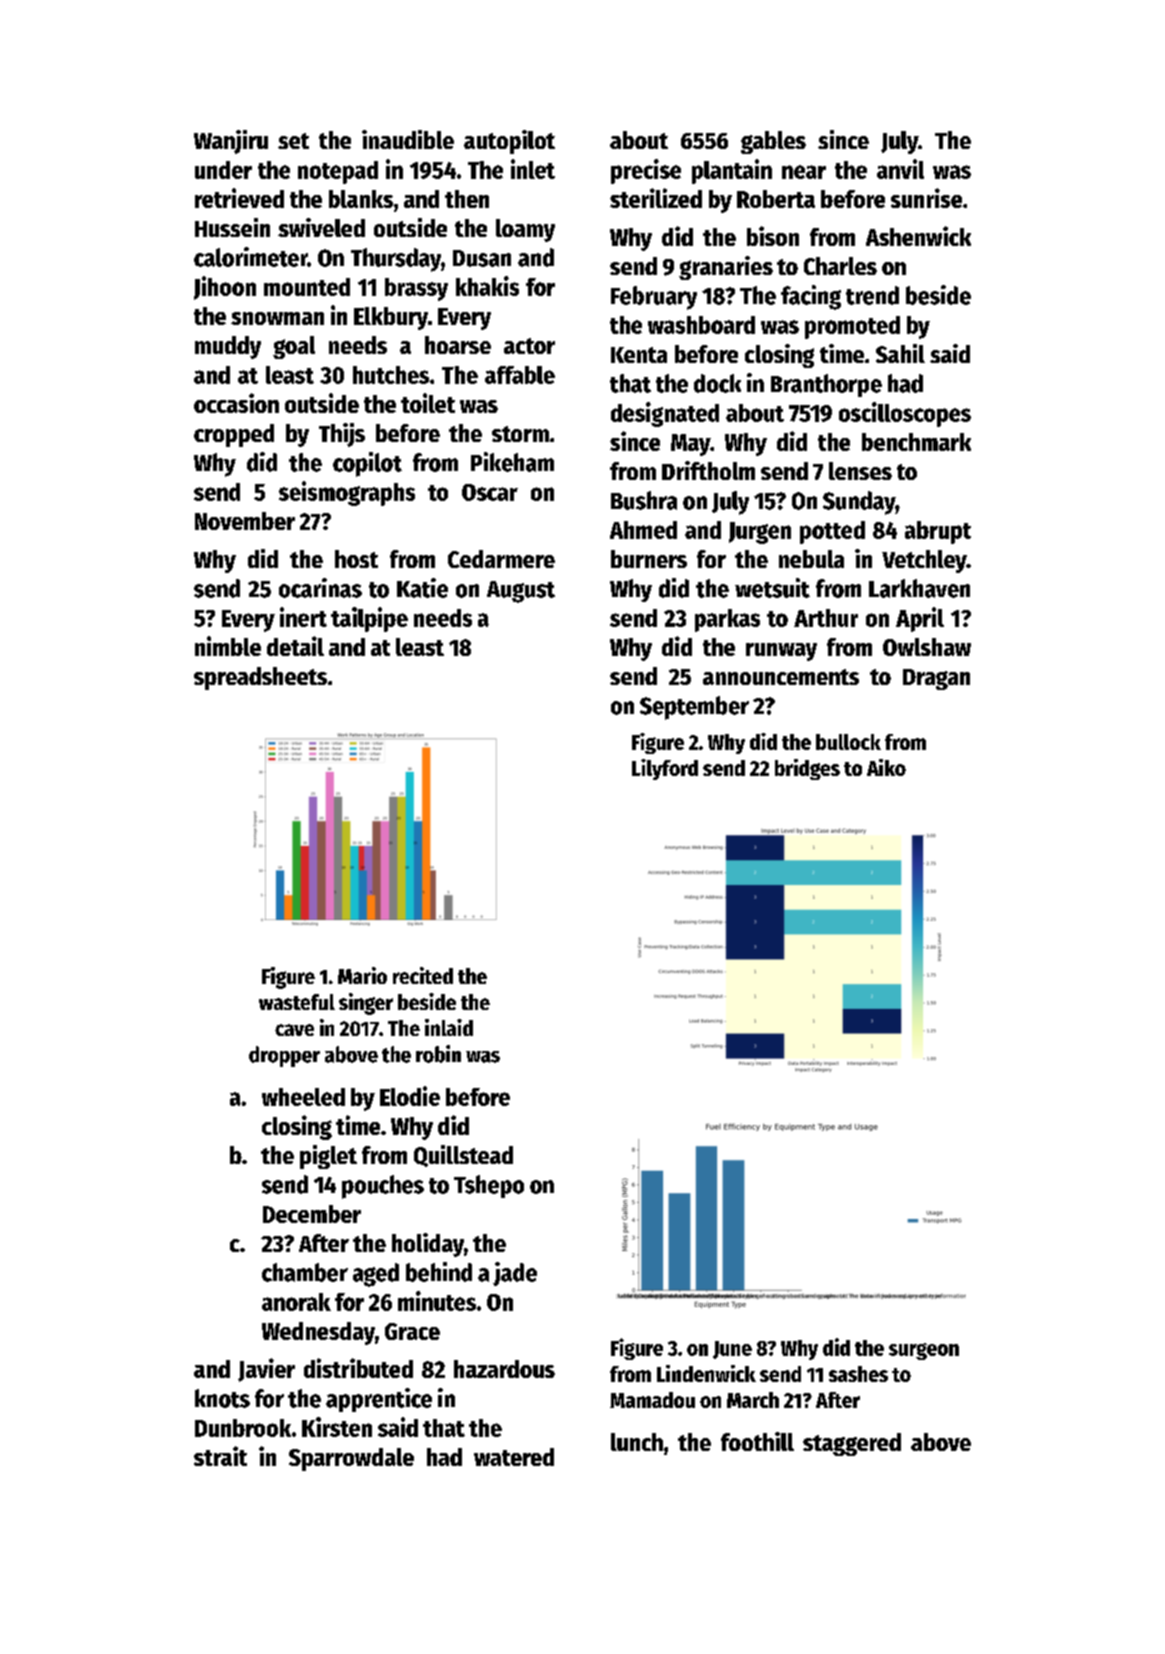 This page has height=1654, width=1165. What do you see at coordinates (220, 1456) in the page?
I see `strait` at bounding box center [220, 1456].
